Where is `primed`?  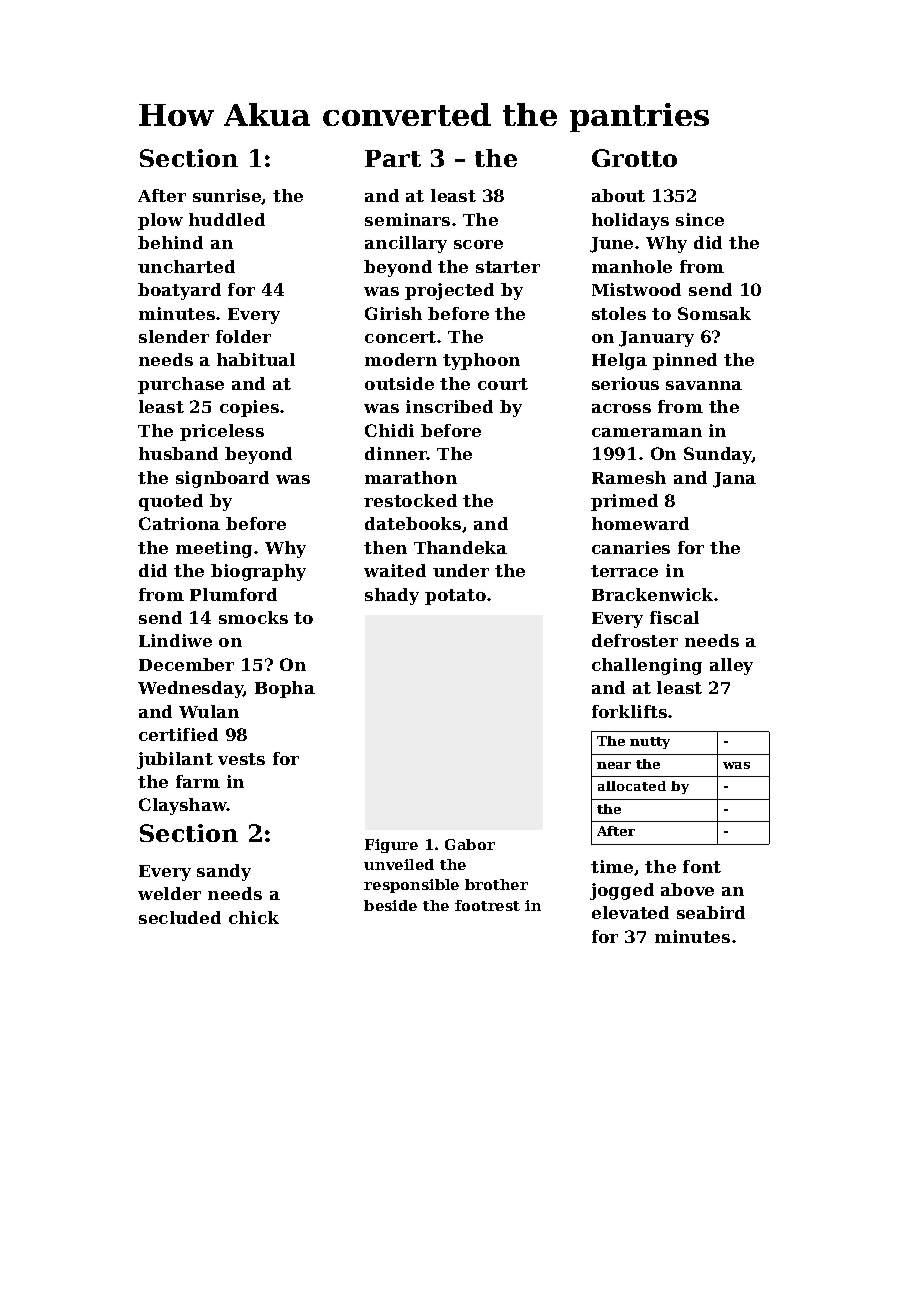 primed is located at coordinates (624, 502).
